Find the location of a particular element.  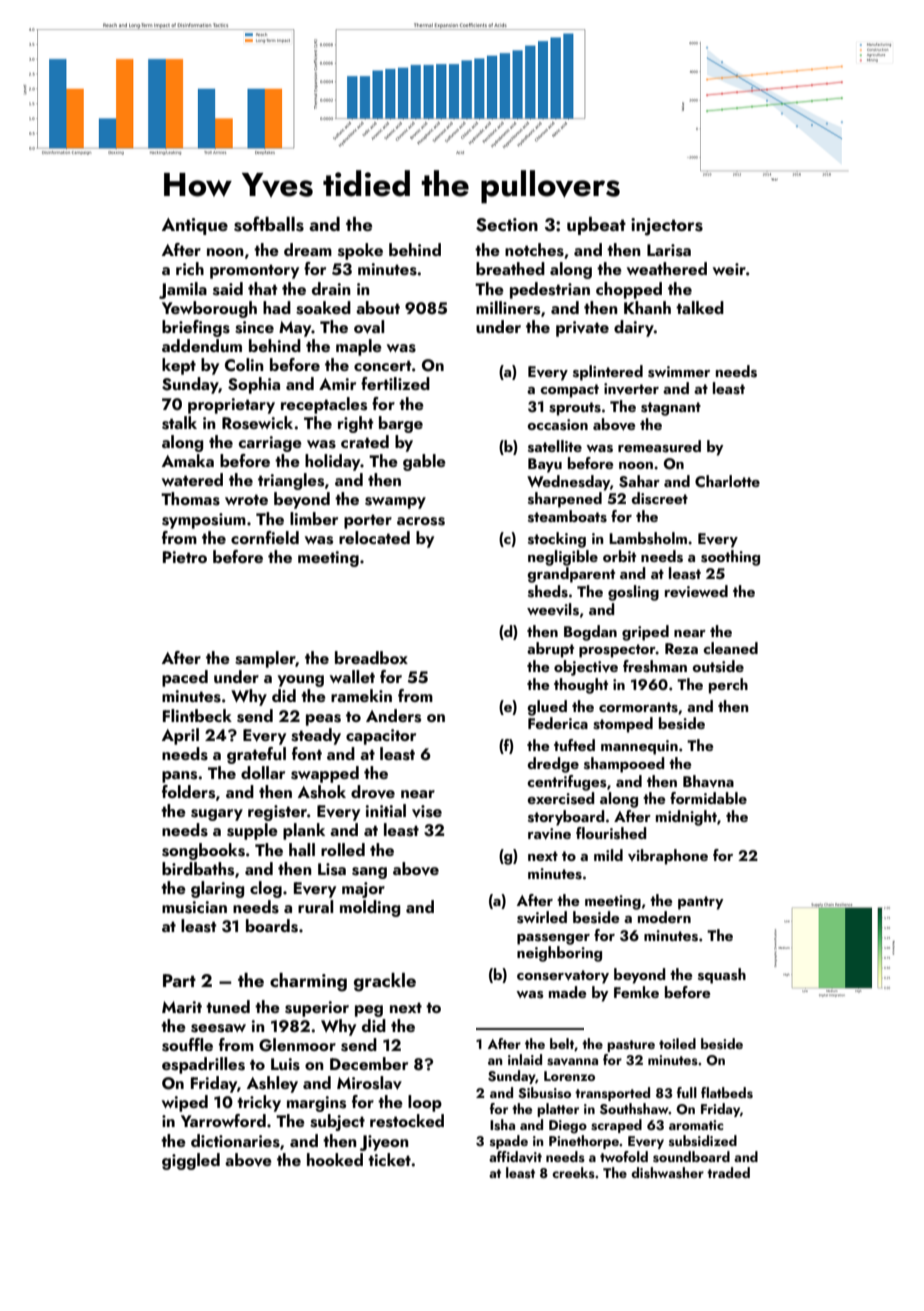

Section is located at coordinates (507, 225).
